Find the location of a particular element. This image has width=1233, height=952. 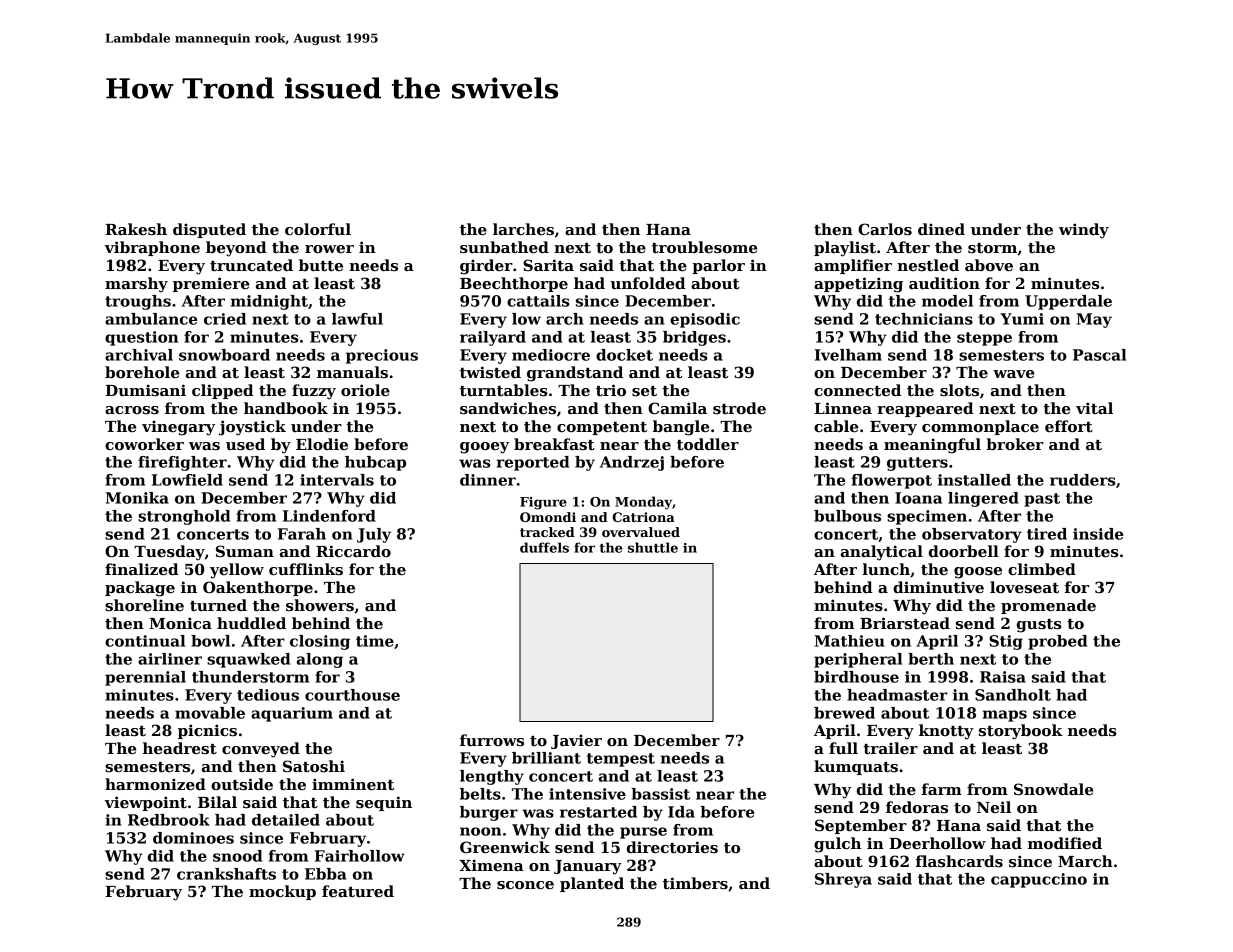

airliner is located at coordinates (170, 659).
